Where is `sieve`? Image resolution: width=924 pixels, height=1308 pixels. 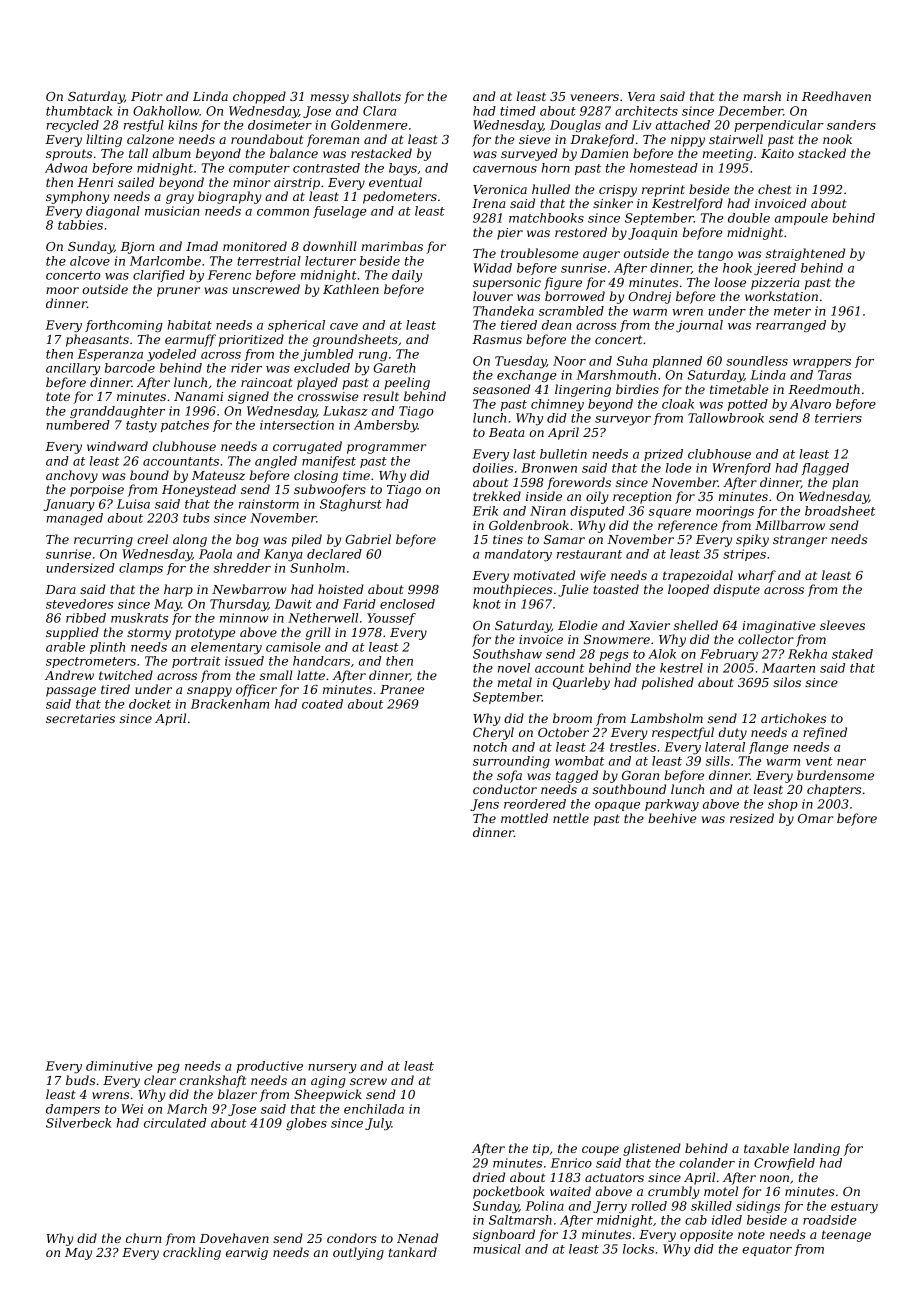
sieve is located at coordinates (534, 139).
